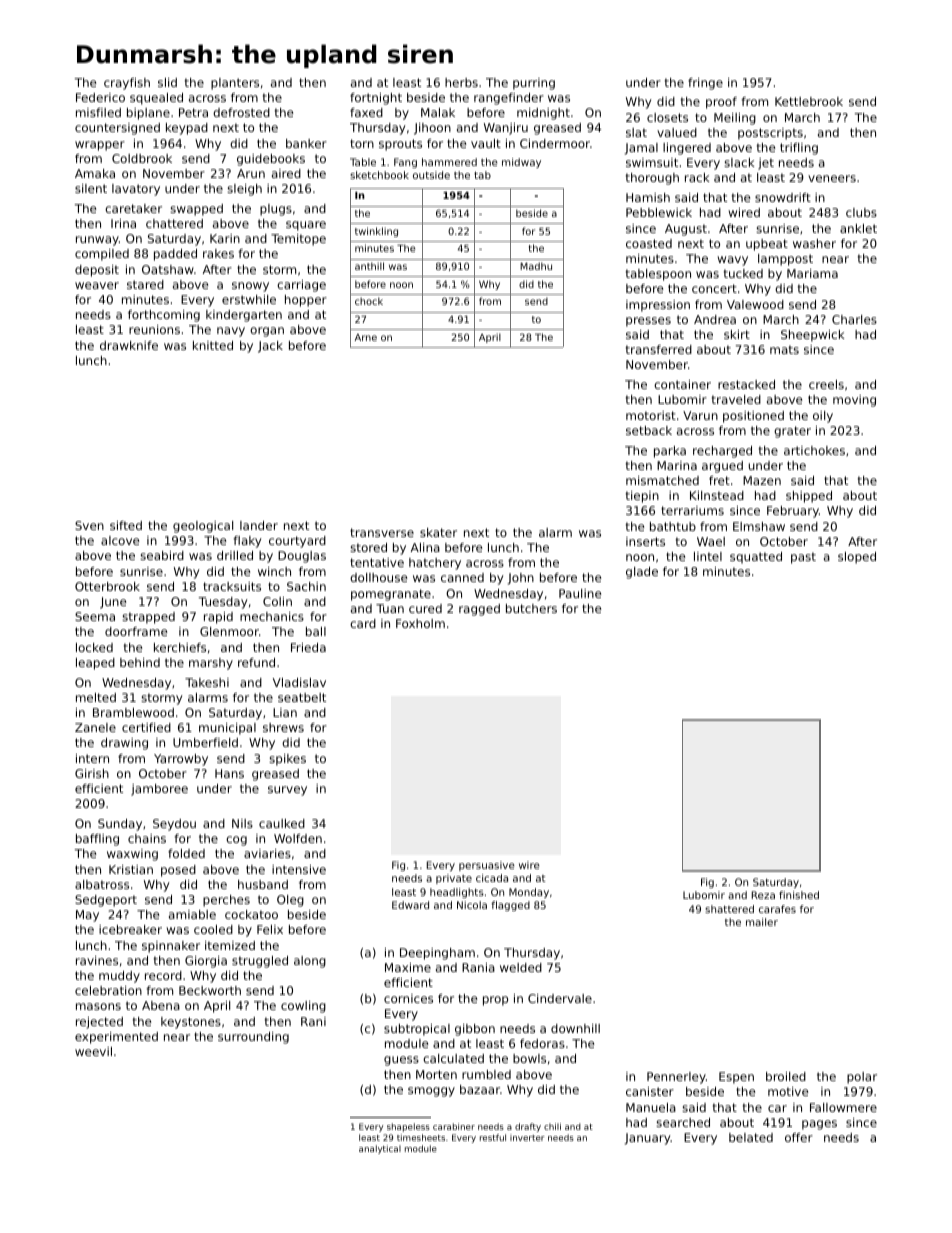  Describe the element at coordinates (857, 558) in the screenshot. I see `sloped` at that location.
